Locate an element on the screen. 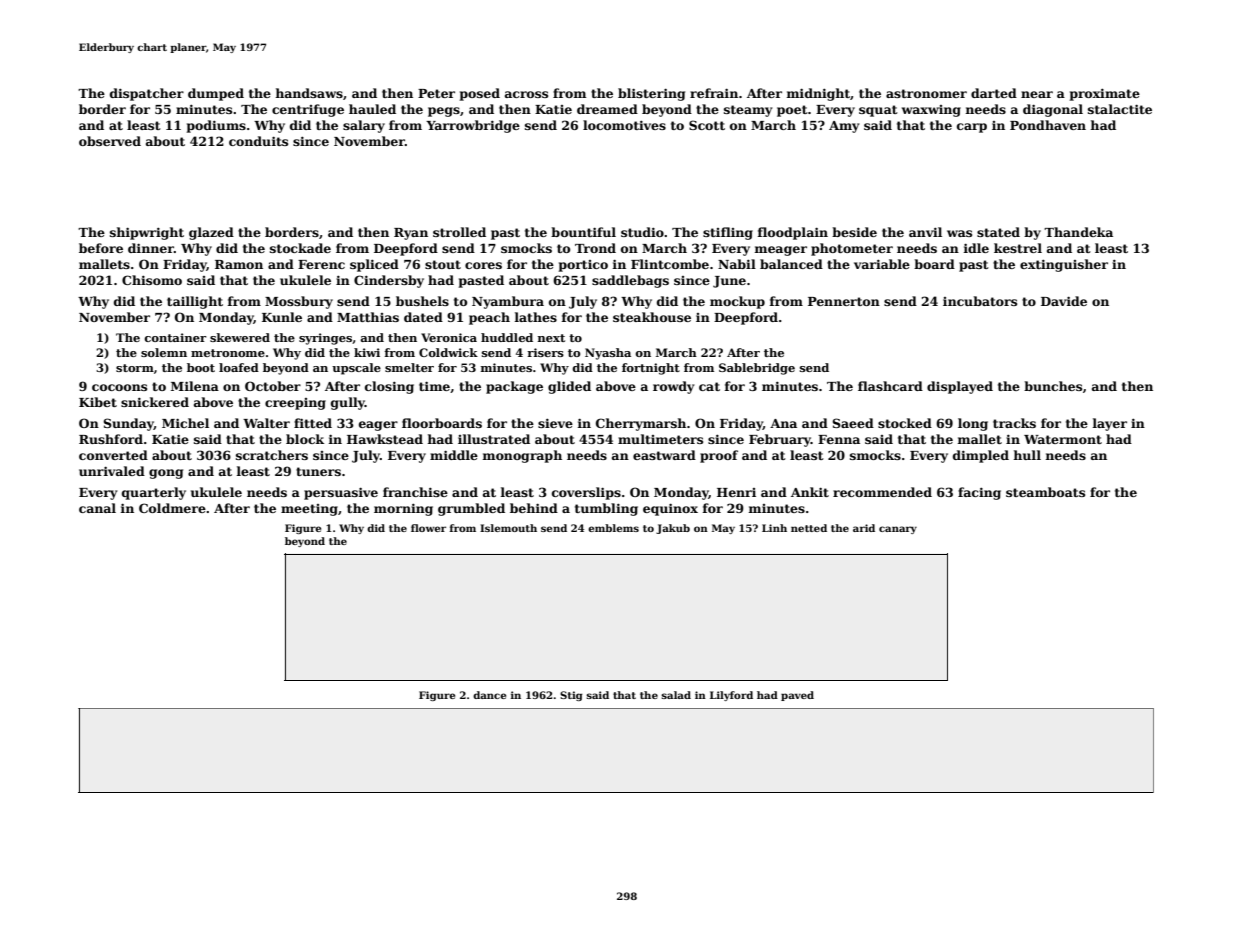 The image size is (1233, 952). Lilyford is located at coordinates (731, 696).
